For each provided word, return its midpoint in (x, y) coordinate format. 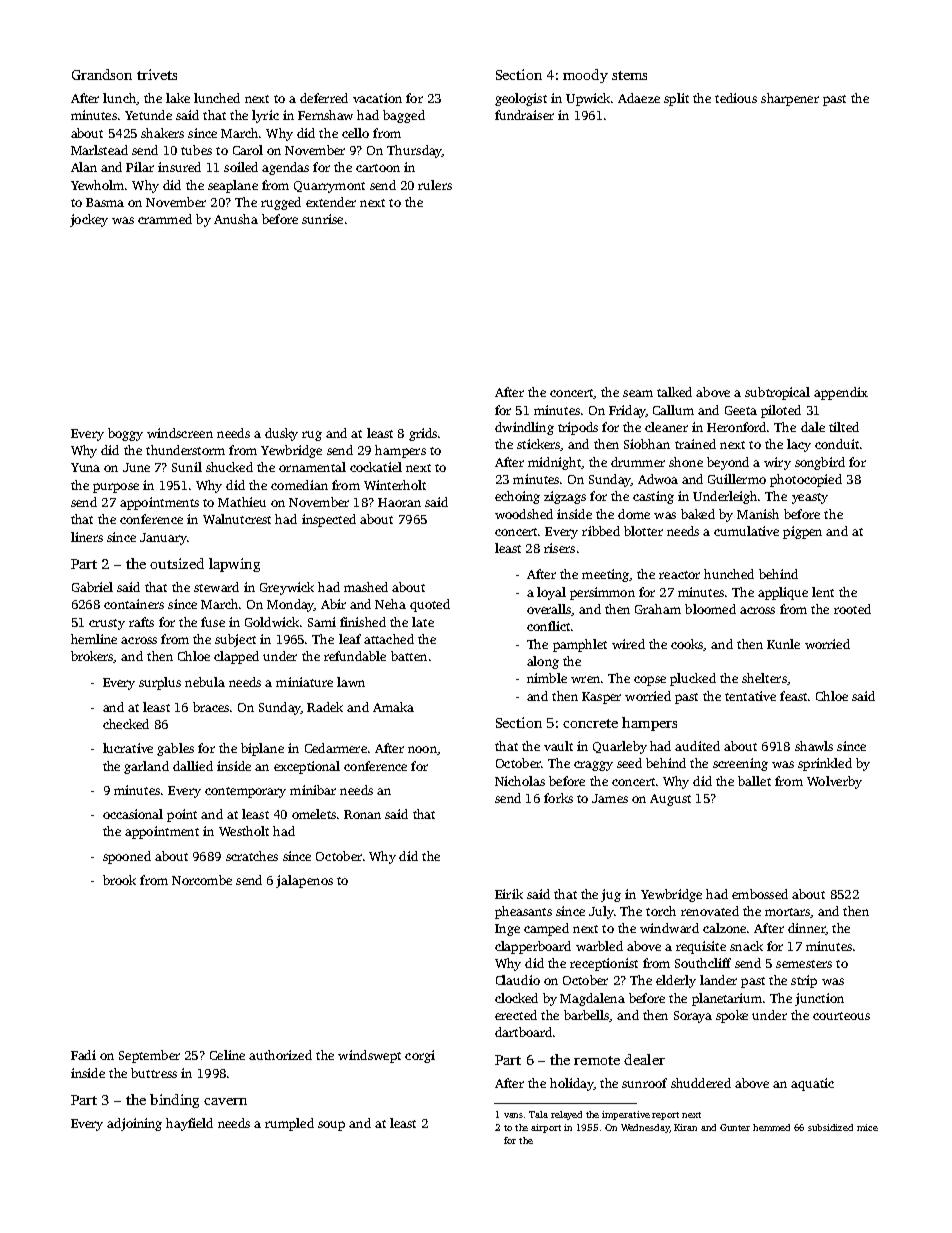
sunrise (322, 219)
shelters (764, 678)
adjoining (134, 1124)
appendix (841, 393)
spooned (127, 857)
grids (423, 434)
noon (422, 749)
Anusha (236, 219)
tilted (844, 427)
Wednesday (645, 1128)
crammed (165, 219)
